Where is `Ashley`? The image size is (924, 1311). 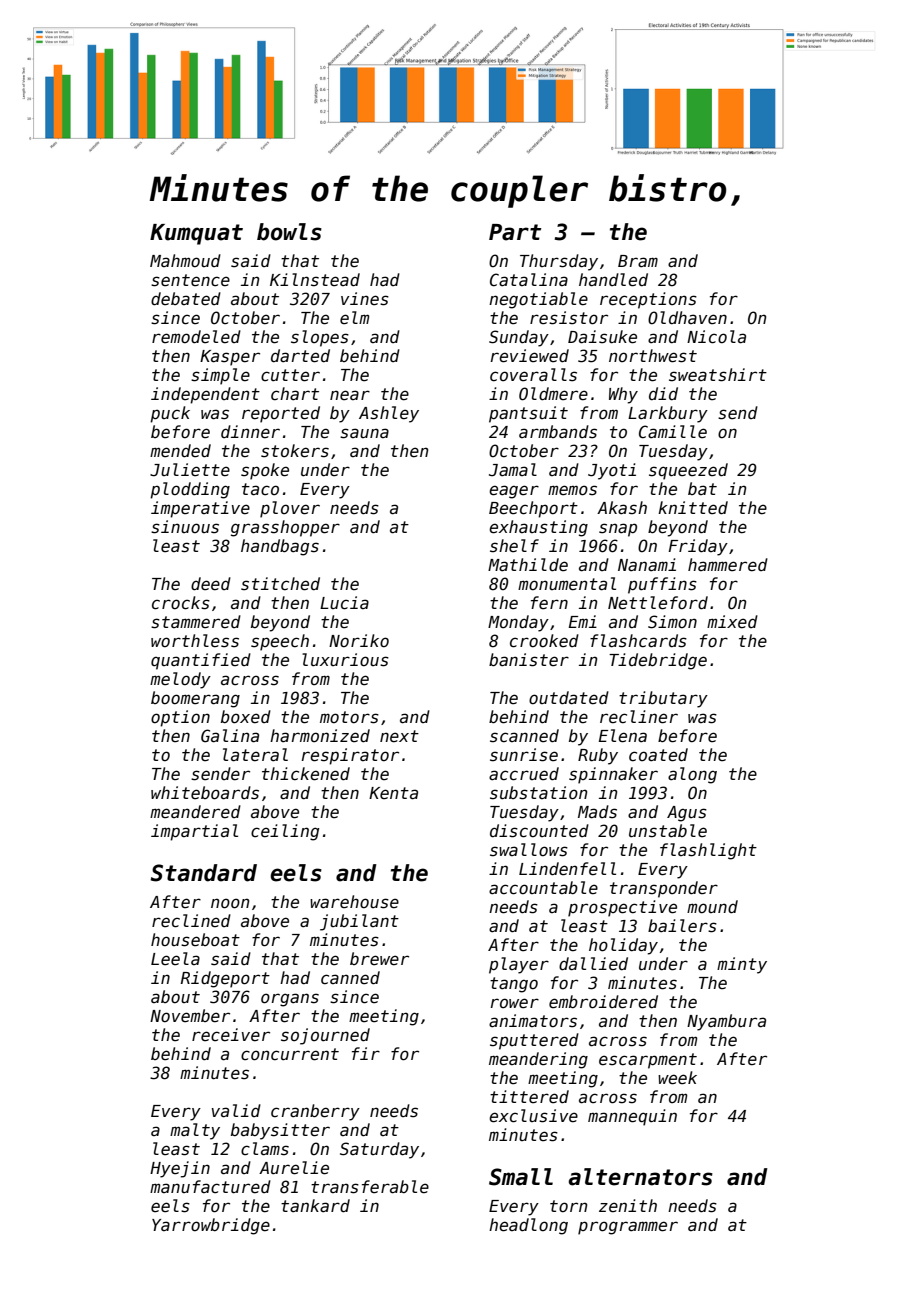 Ashley is located at coordinates (389, 414).
